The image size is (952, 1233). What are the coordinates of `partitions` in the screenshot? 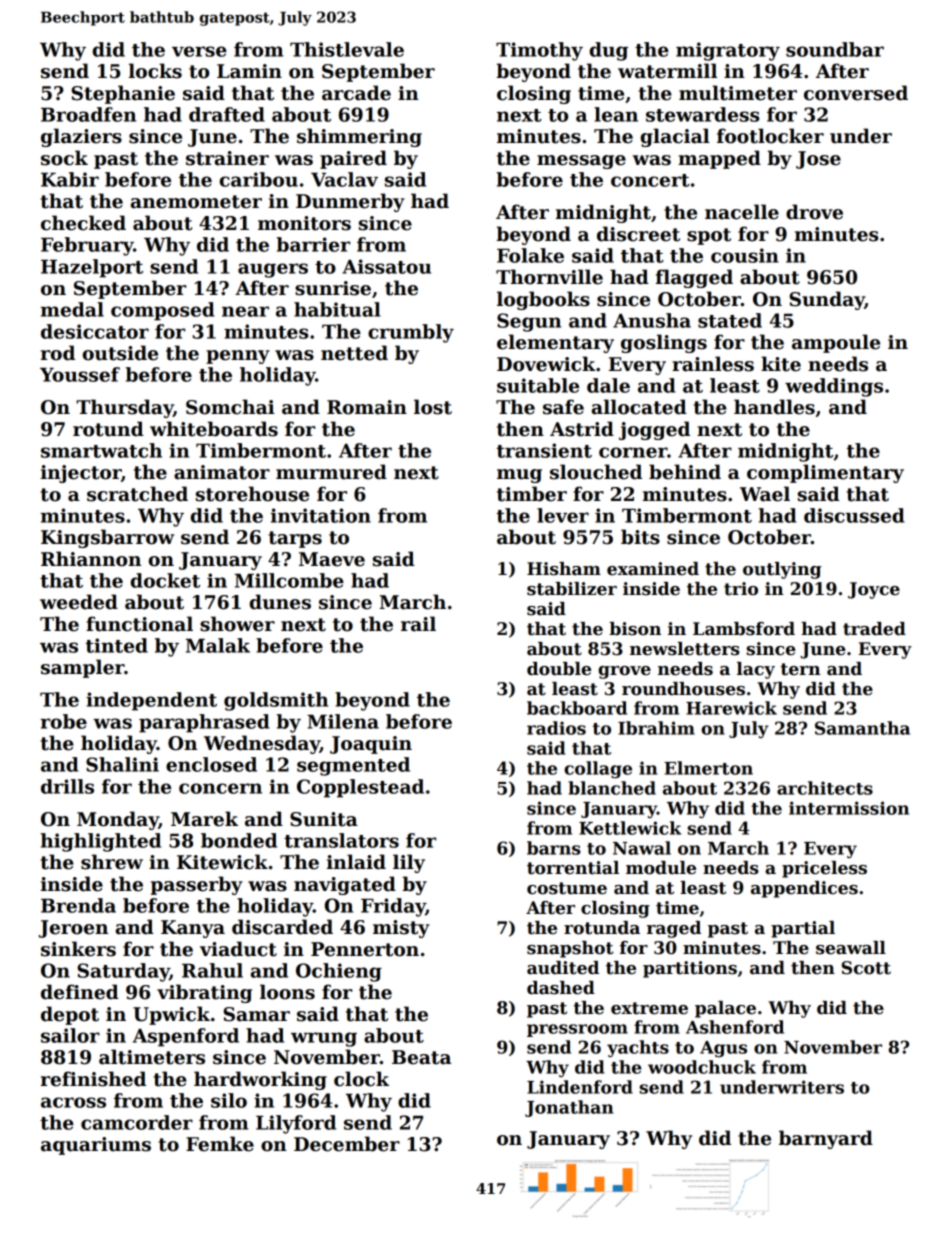 It's located at (690, 969).
